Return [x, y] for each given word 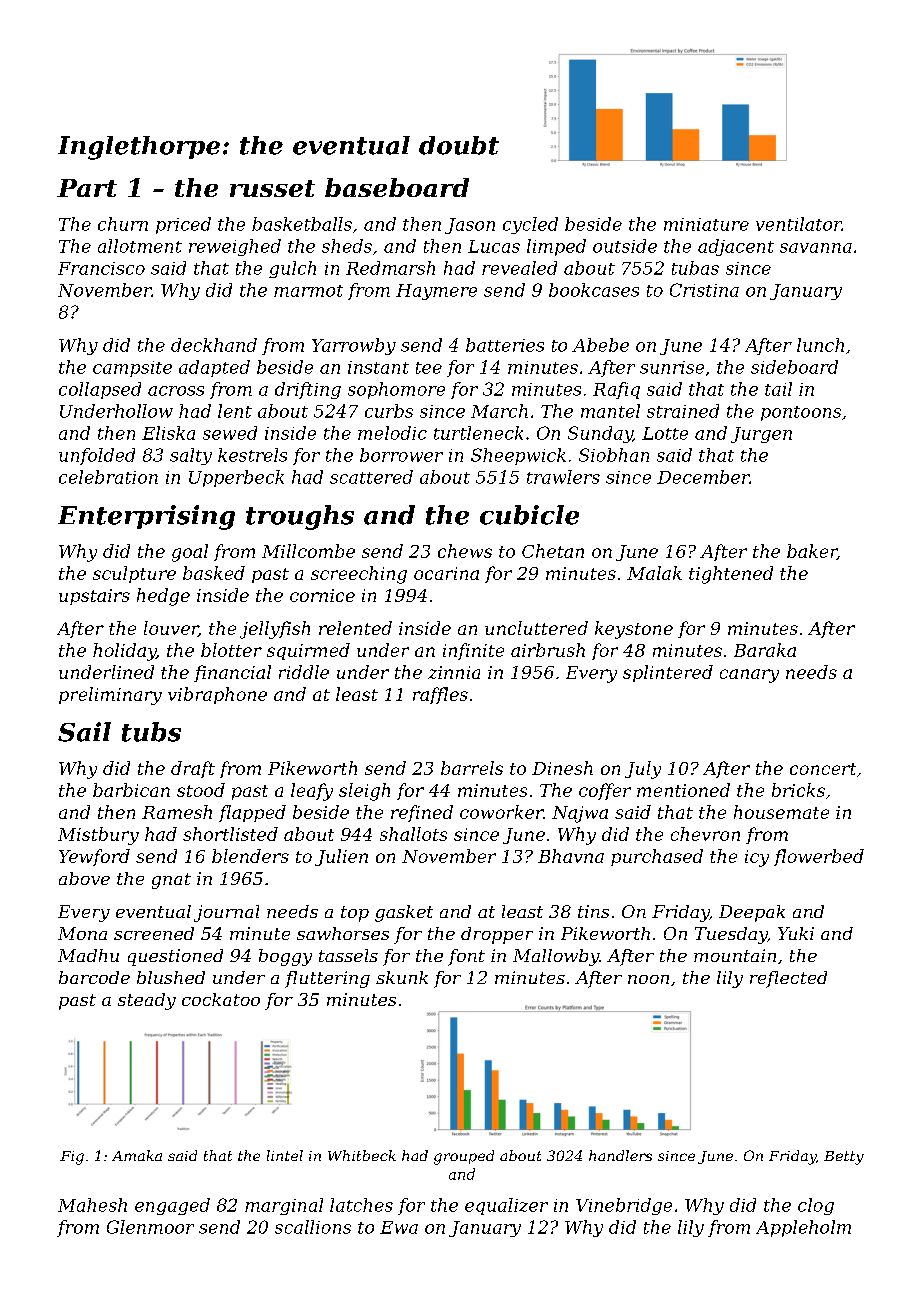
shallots [413, 834]
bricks [798, 790]
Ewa [399, 1227]
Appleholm [803, 1228]
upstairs [94, 597]
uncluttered [536, 628]
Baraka [765, 650]
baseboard [397, 187]
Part [87, 188]
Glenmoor [150, 1227]
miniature [706, 224]
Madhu [88, 955]
